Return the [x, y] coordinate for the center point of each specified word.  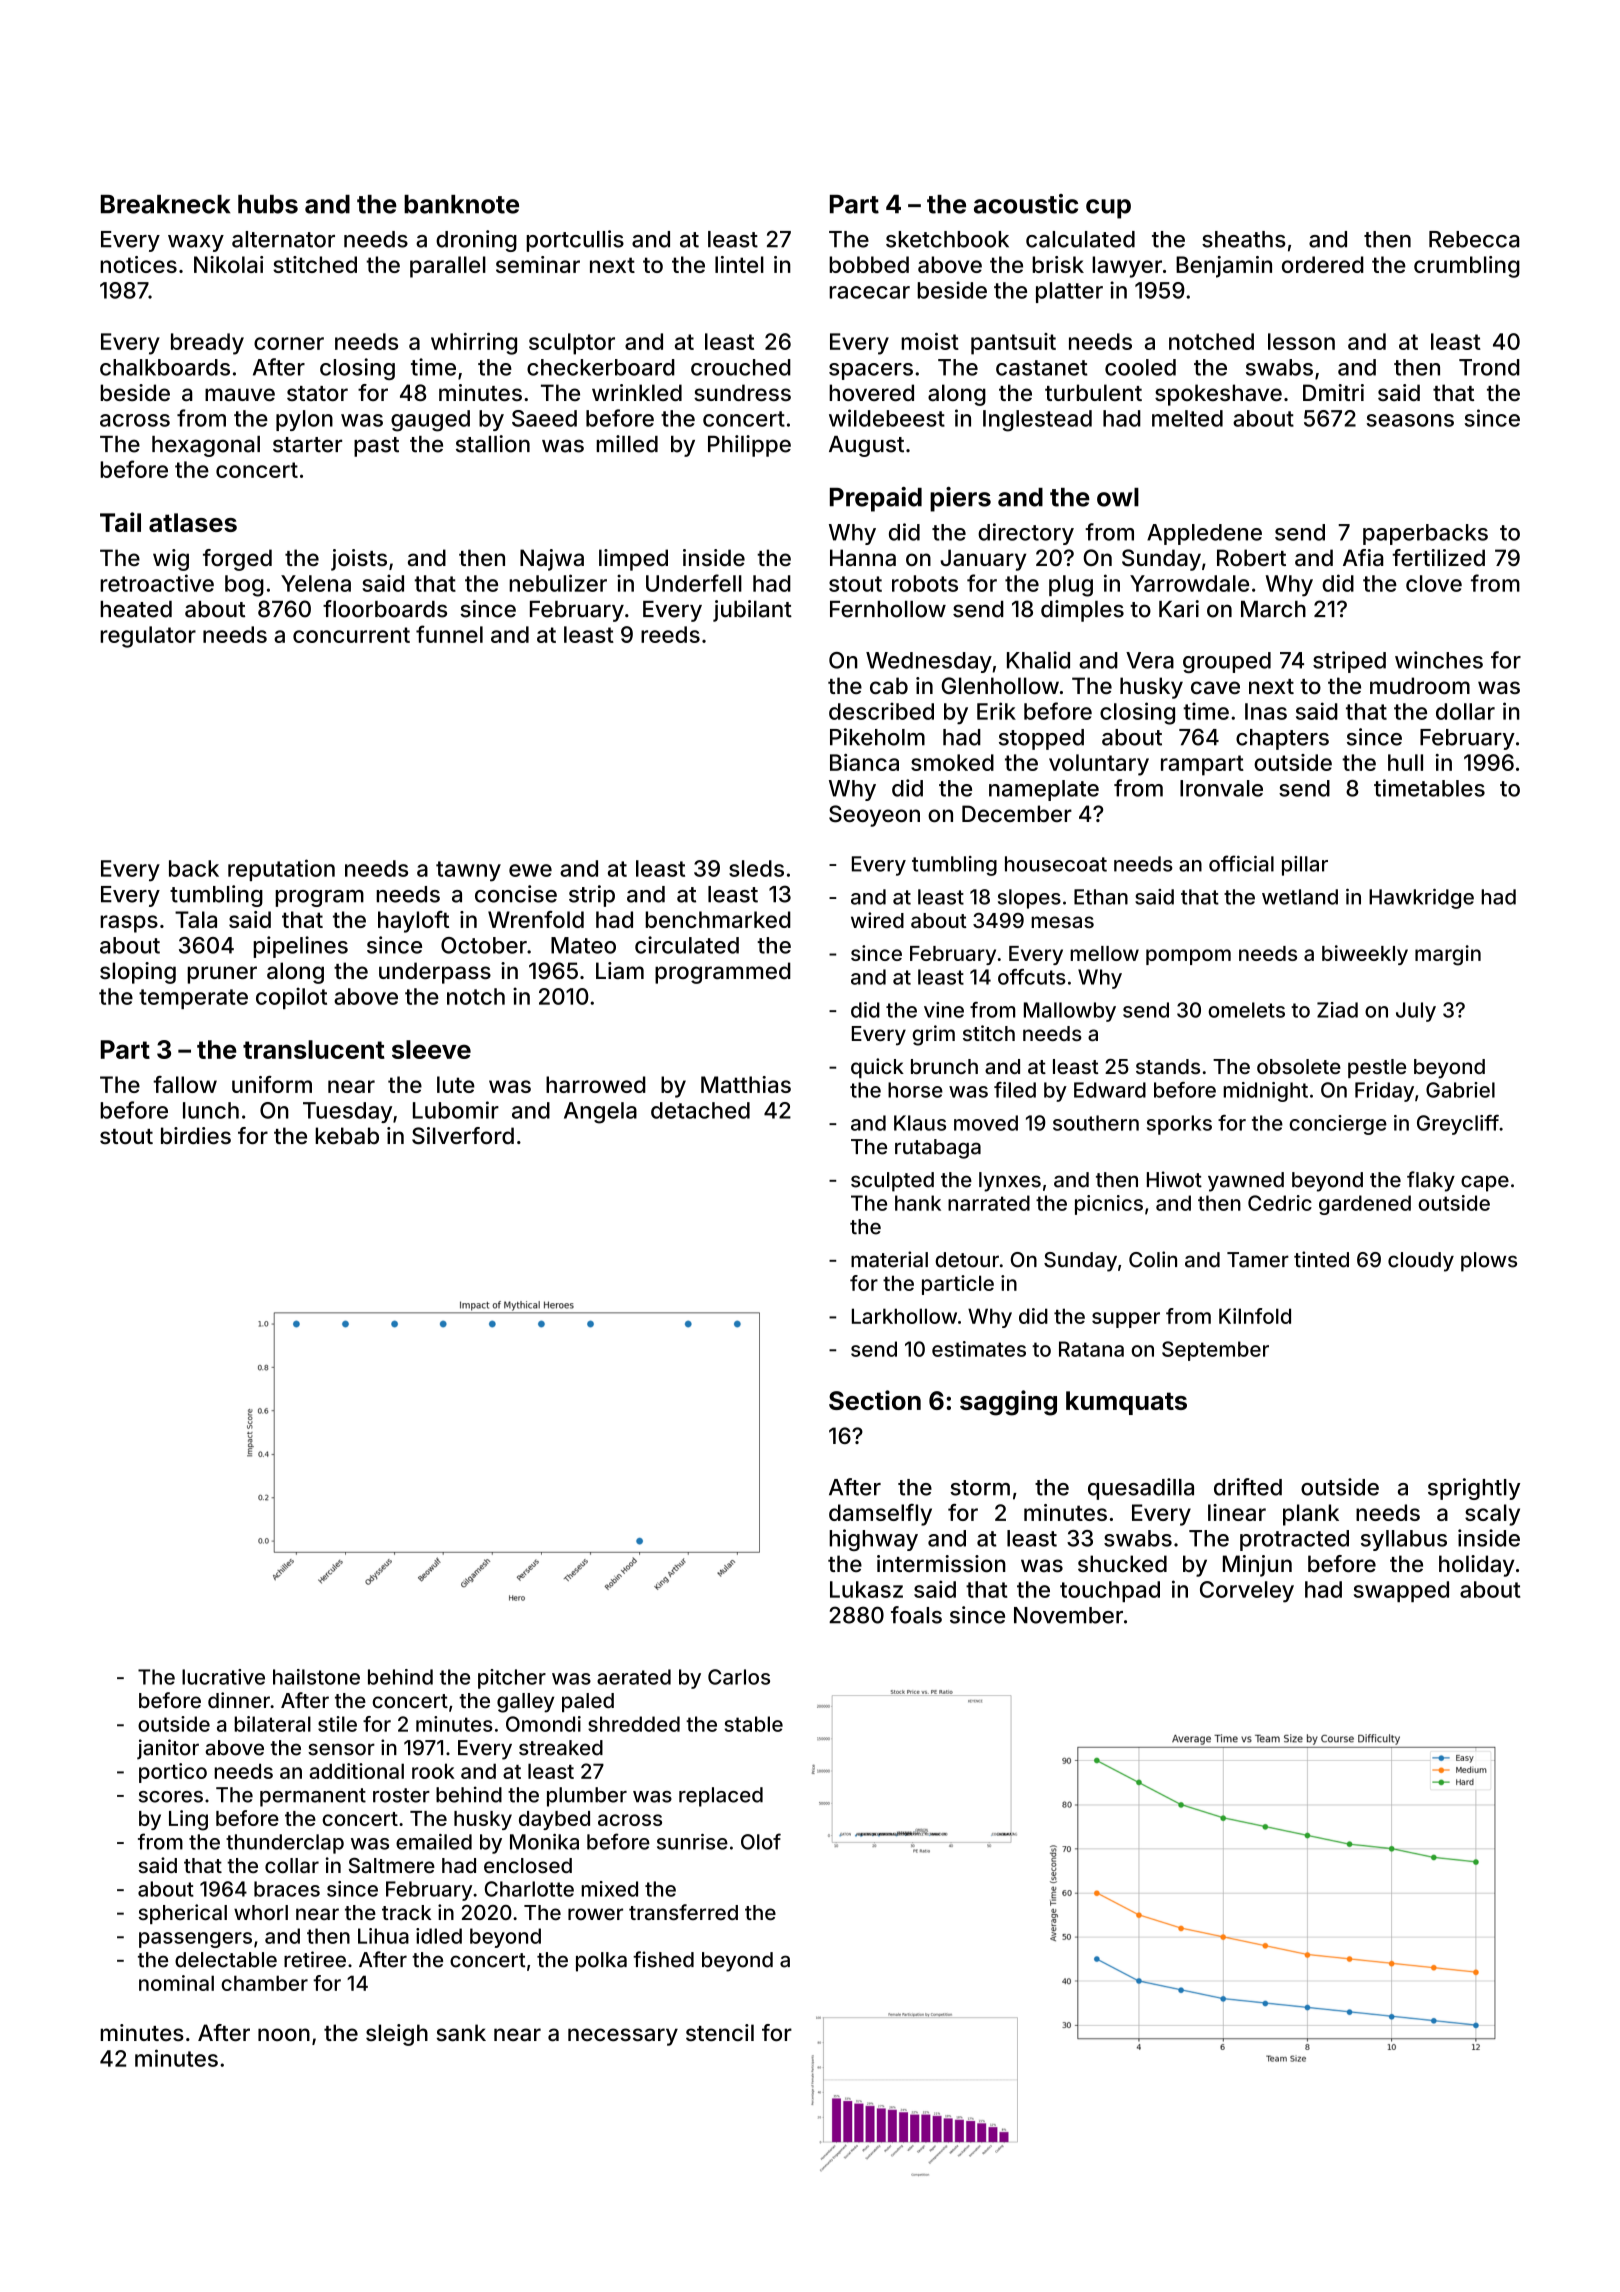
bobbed [869, 264]
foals [916, 1615]
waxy [196, 243]
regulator [148, 637]
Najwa [552, 560]
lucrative [223, 1677]
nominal [176, 1983]
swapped [1401, 1591]
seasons [1410, 420]
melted [1187, 418]
